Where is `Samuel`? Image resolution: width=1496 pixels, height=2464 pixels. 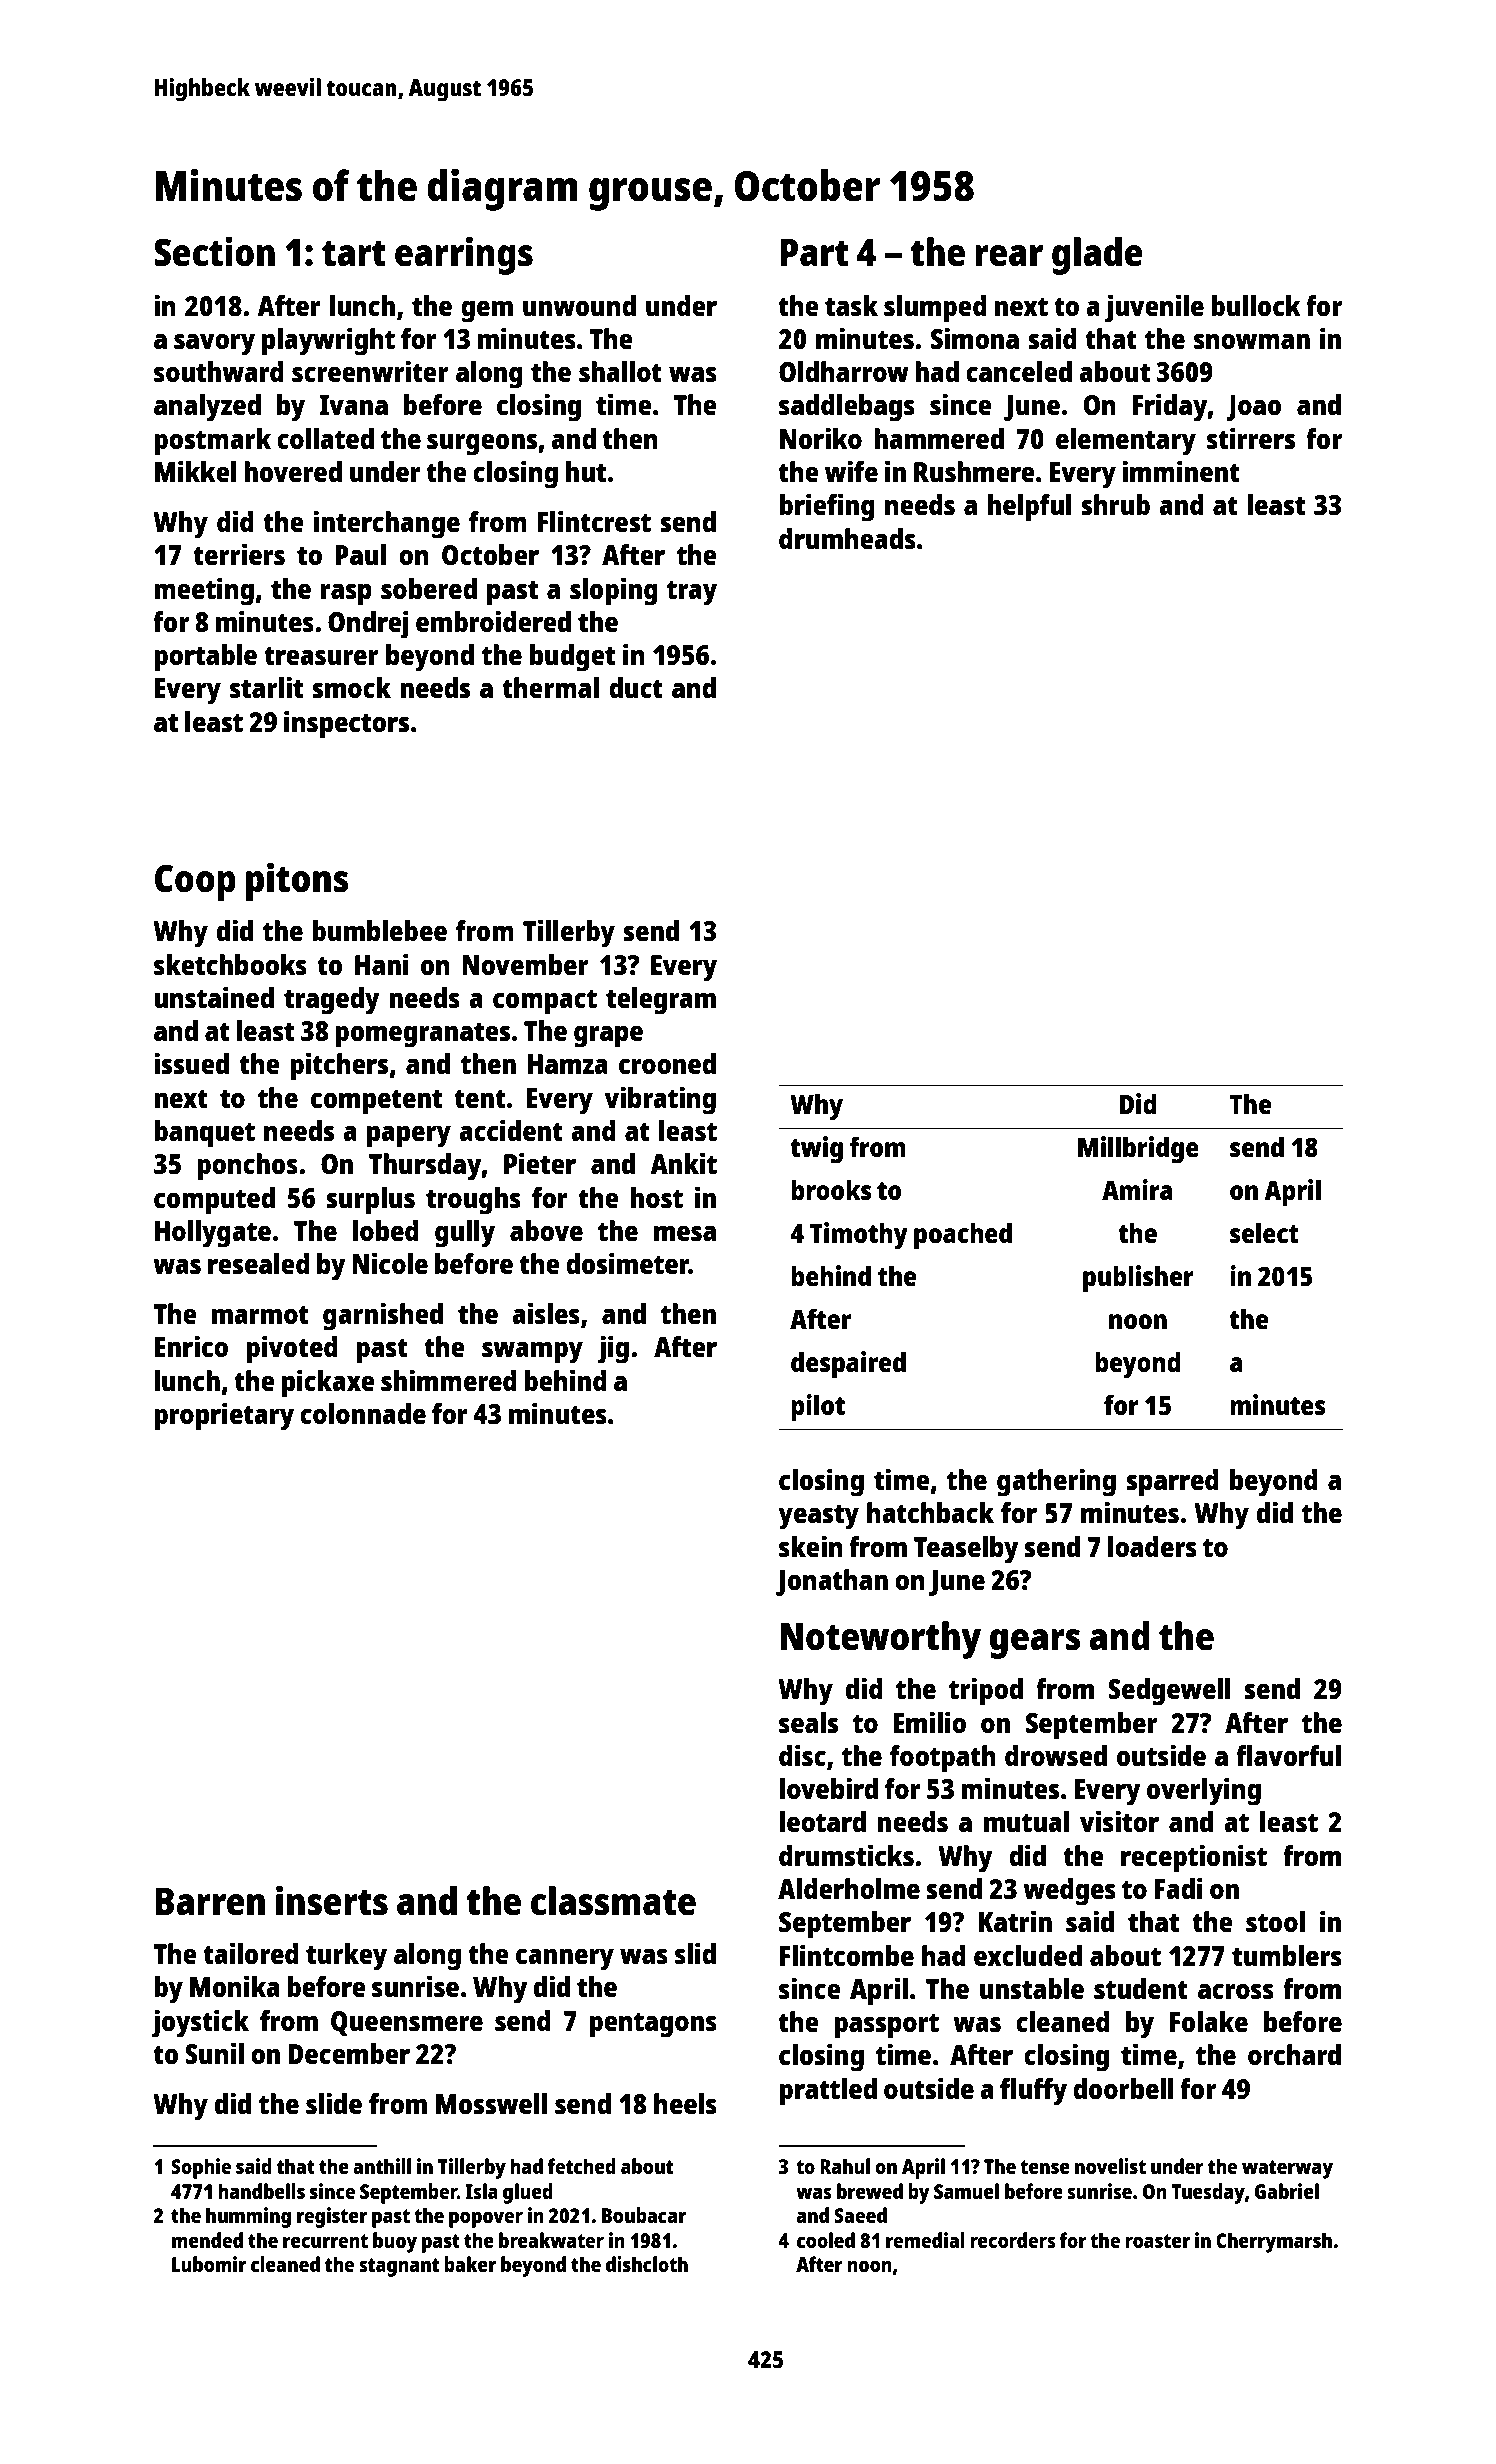
Samuel is located at coordinates (966, 2191).
